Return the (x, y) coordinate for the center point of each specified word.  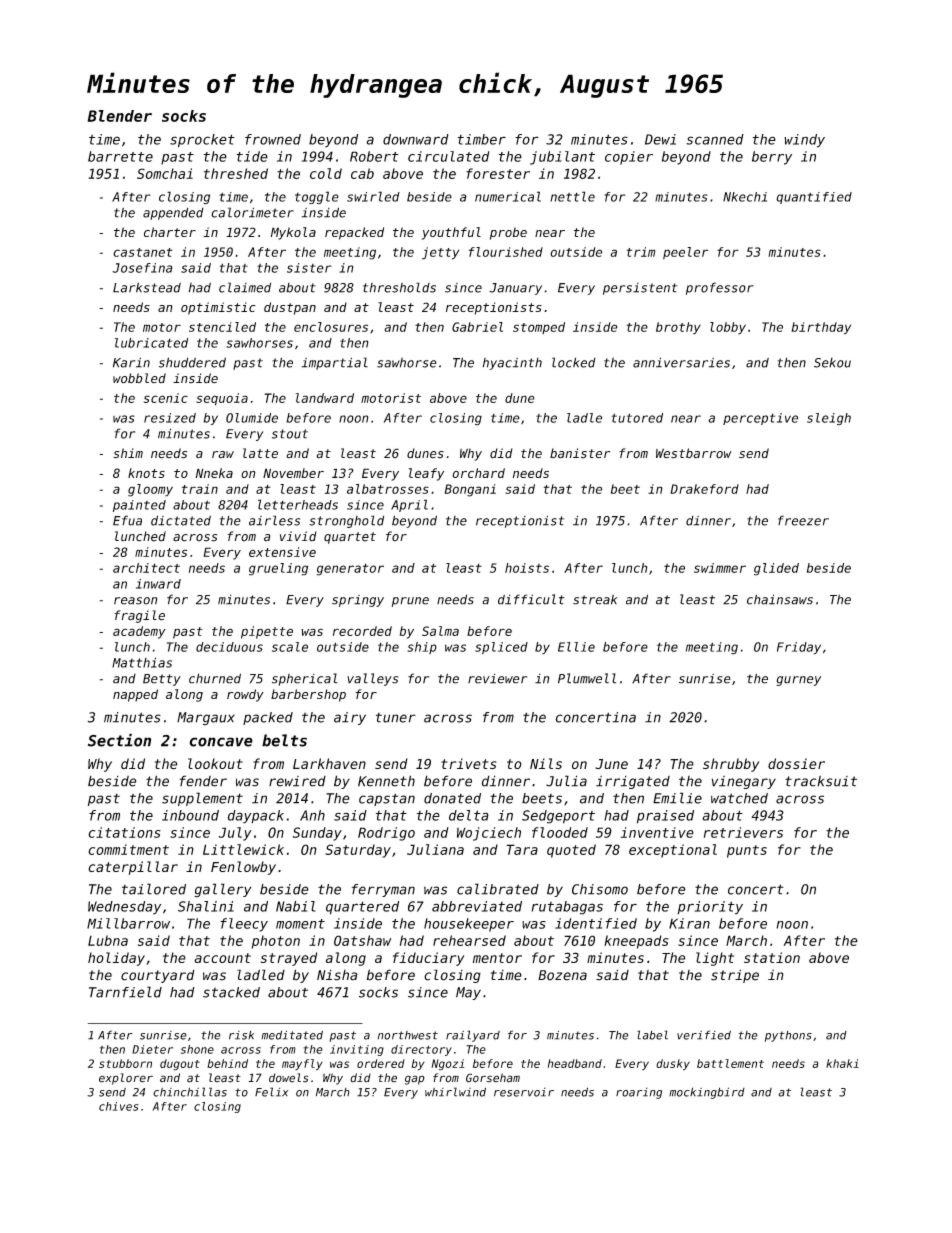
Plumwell (587, 678)
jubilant (562, 158)
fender (203, 781)
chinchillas (190, 1092)
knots (146, 473)
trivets (469, 763)
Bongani (470, 490)
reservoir (524, 1092)
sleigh (829, 419)
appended (173, 214)
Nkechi (745, 197)
